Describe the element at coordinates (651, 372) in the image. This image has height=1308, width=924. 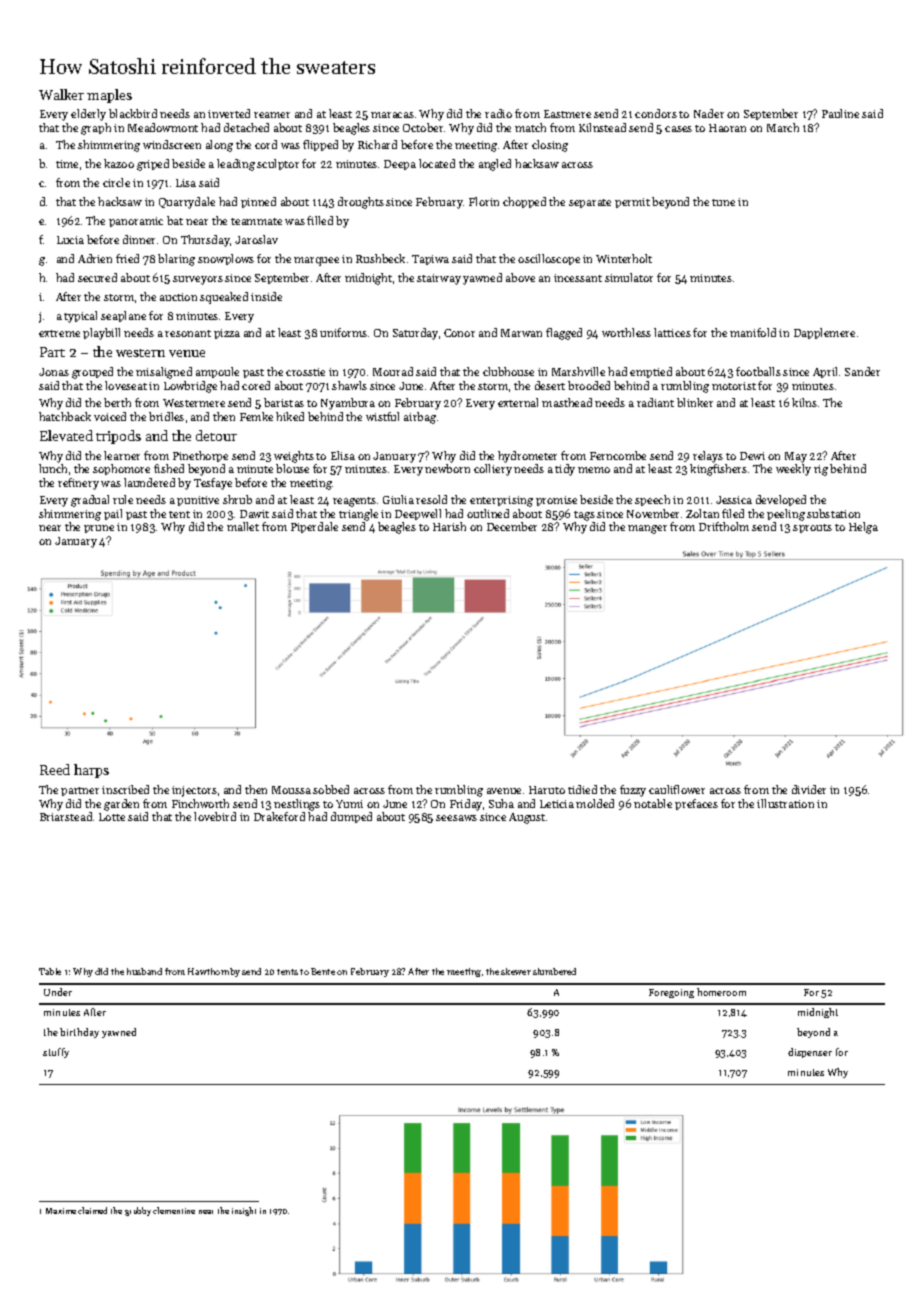
I see `emptied` at that location.
